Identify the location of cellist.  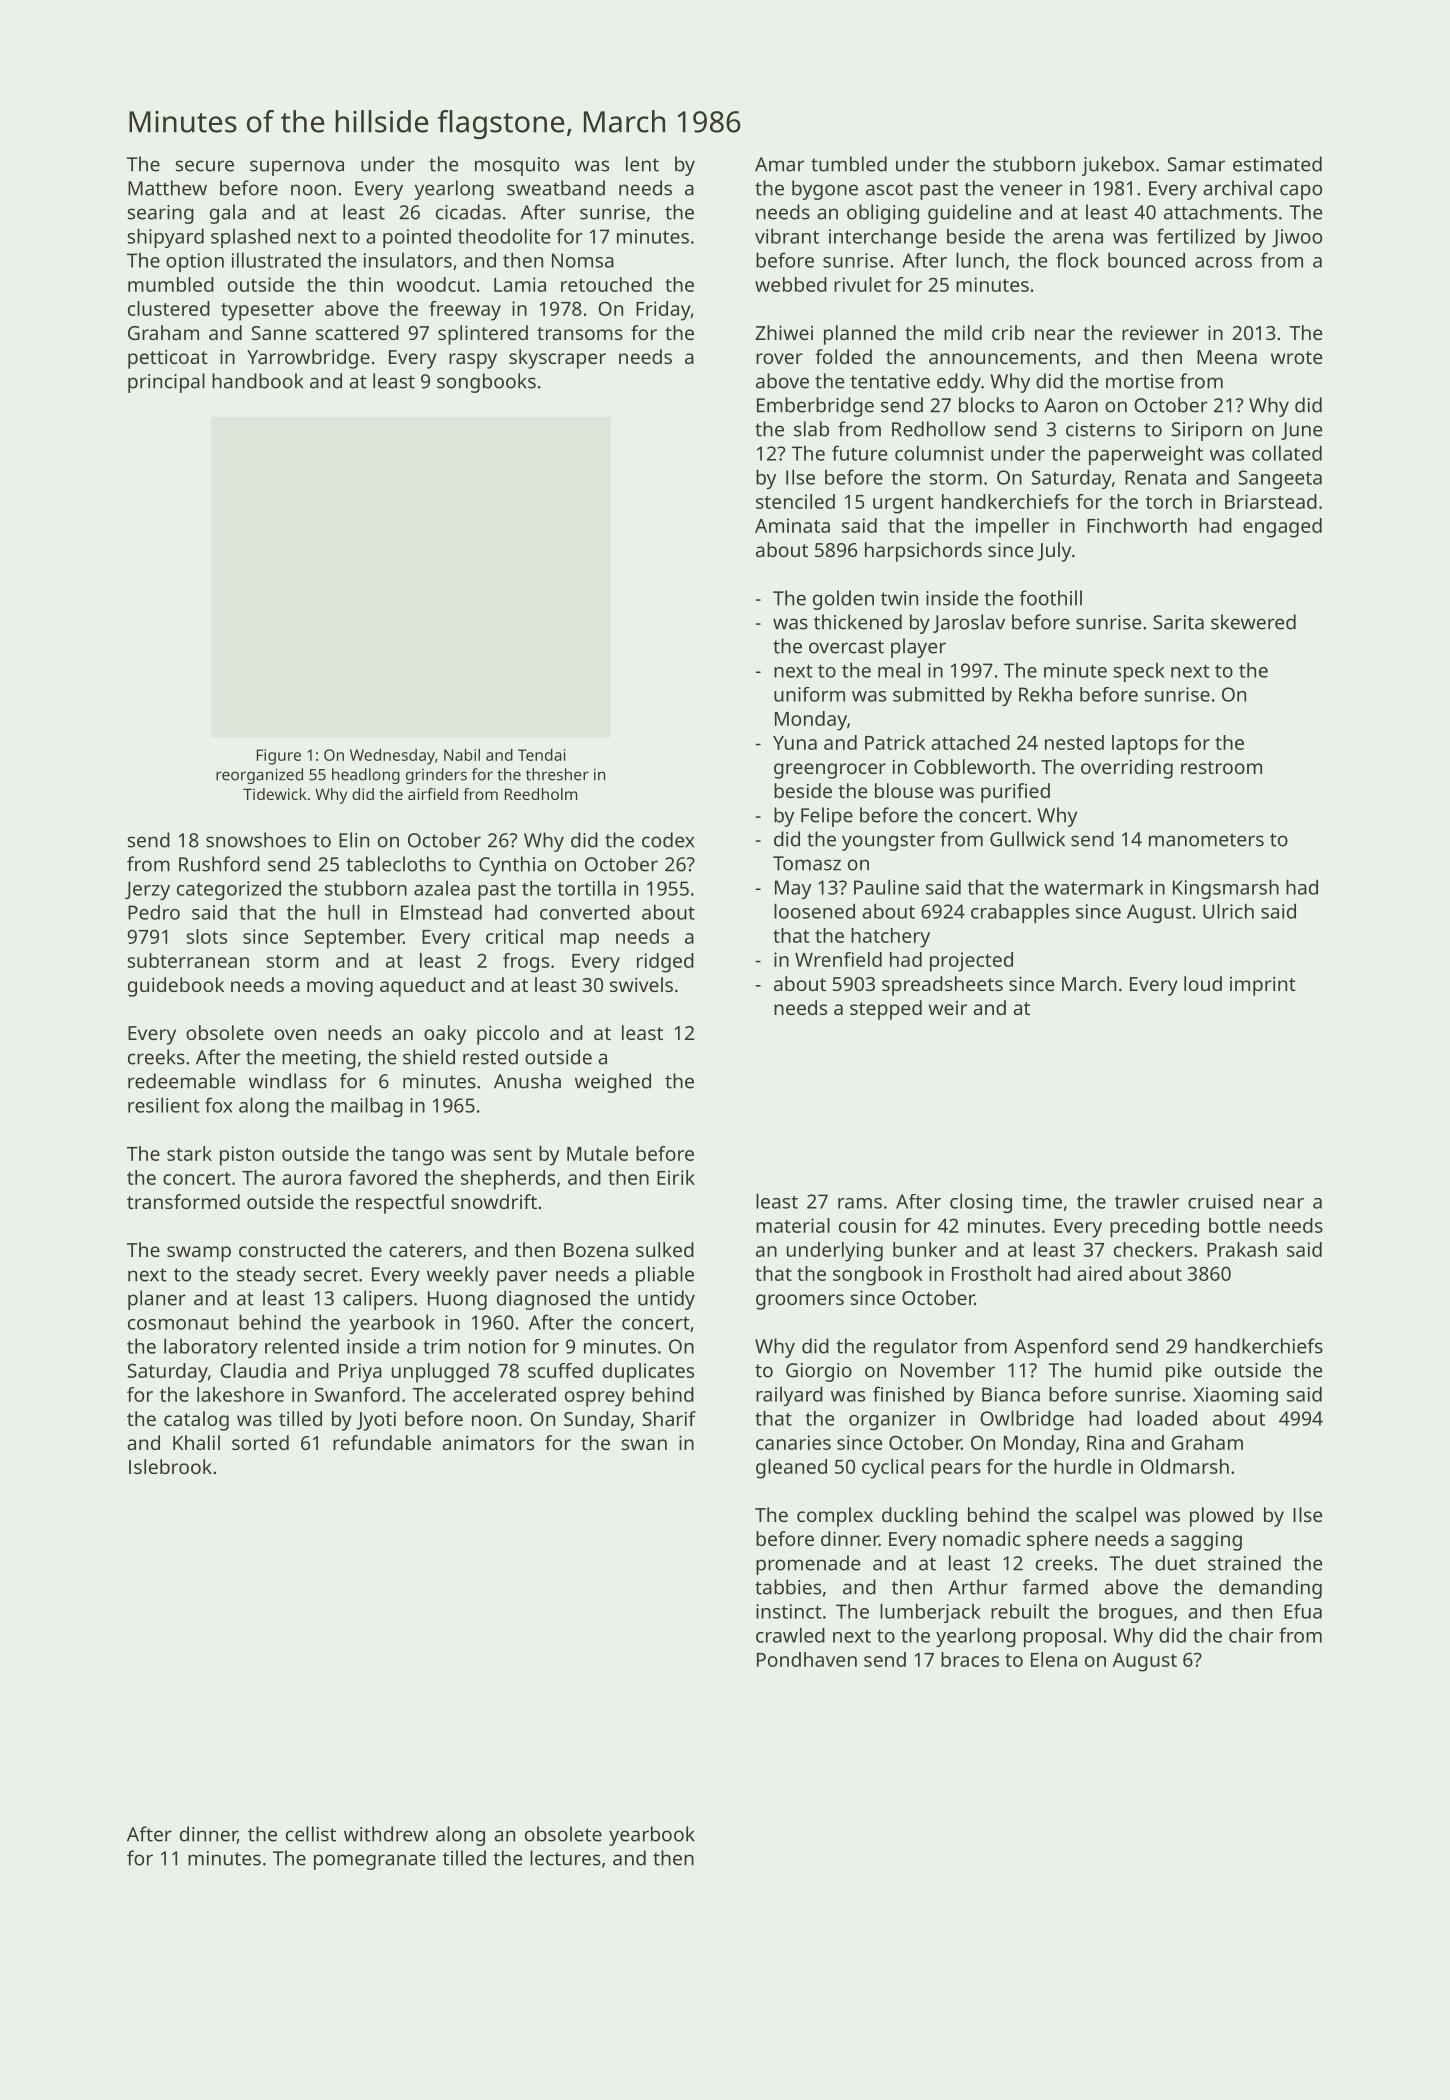
(311, 1834).
